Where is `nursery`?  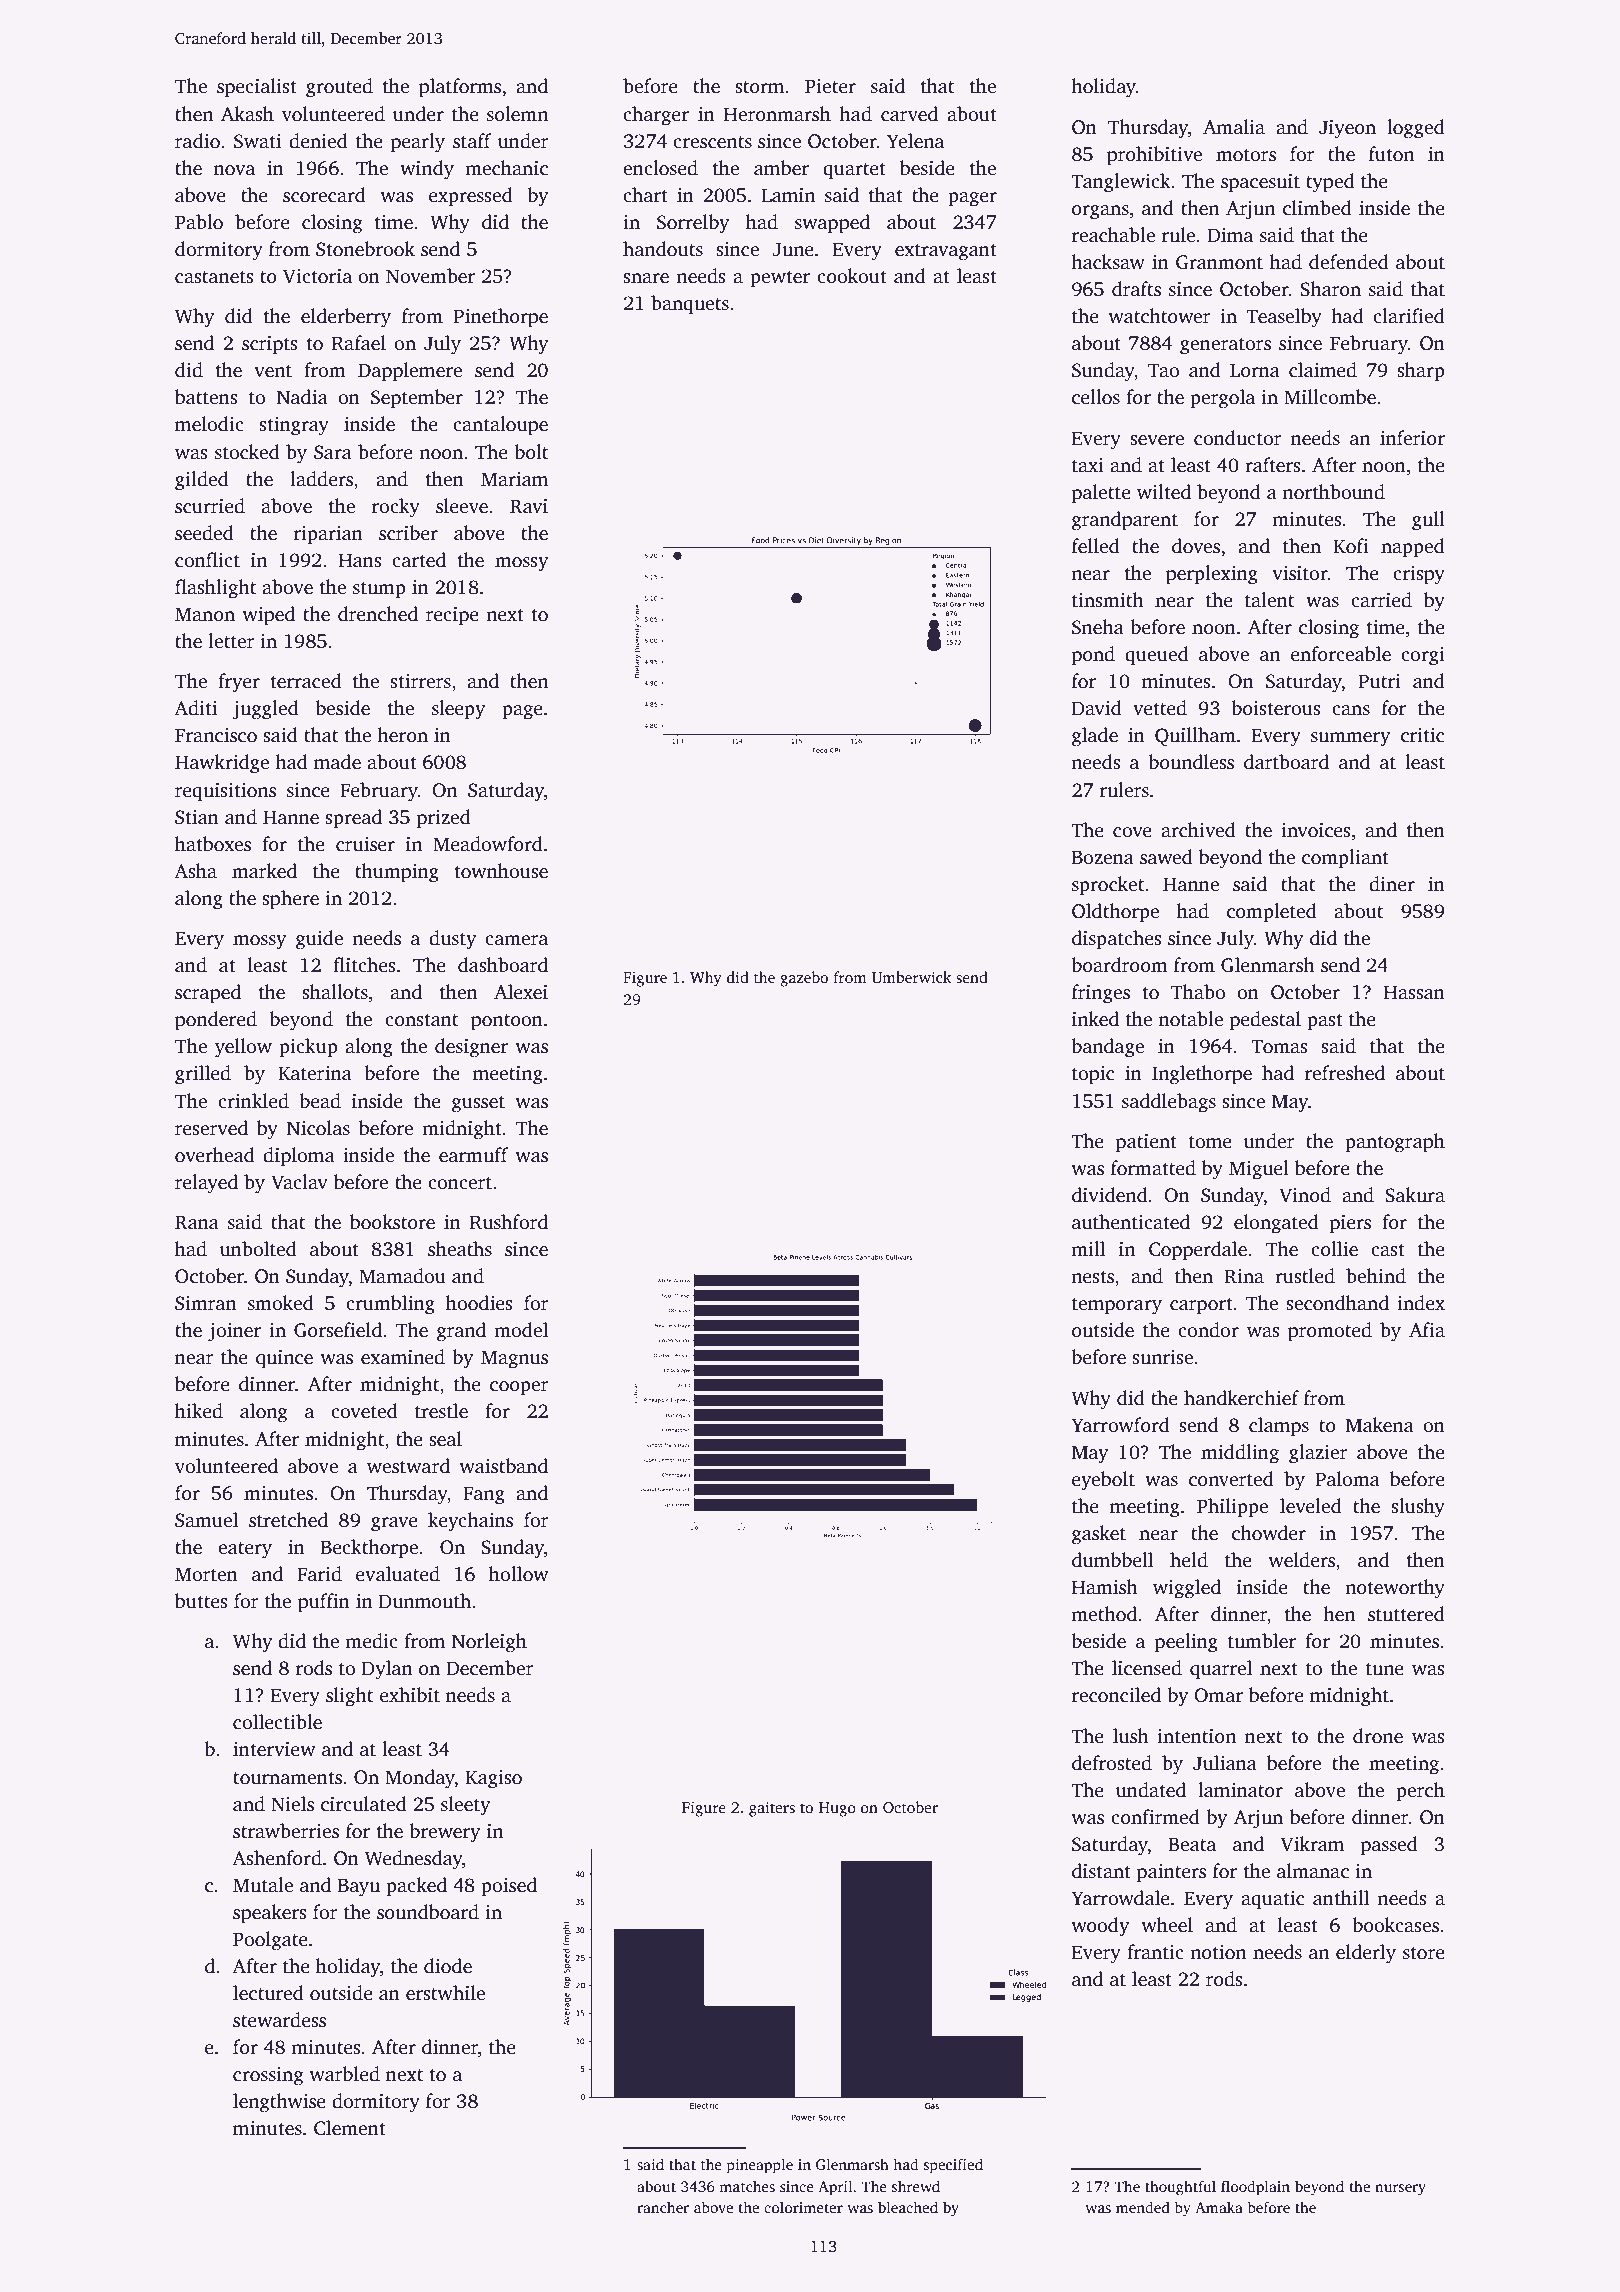
nursery is located at coordinates (1400, 2190).
